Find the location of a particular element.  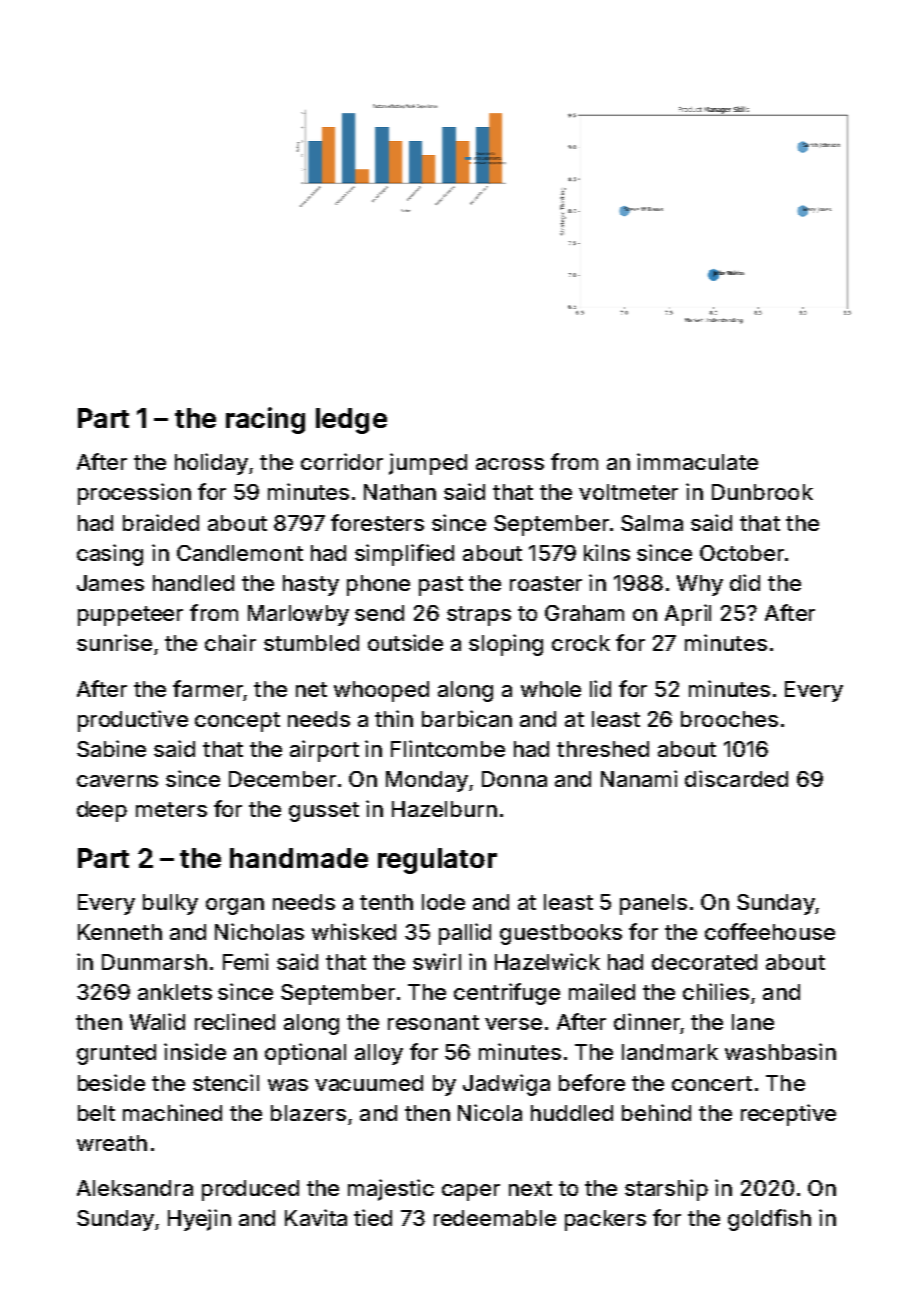

immaculate is located at coordinates (697, 461).
